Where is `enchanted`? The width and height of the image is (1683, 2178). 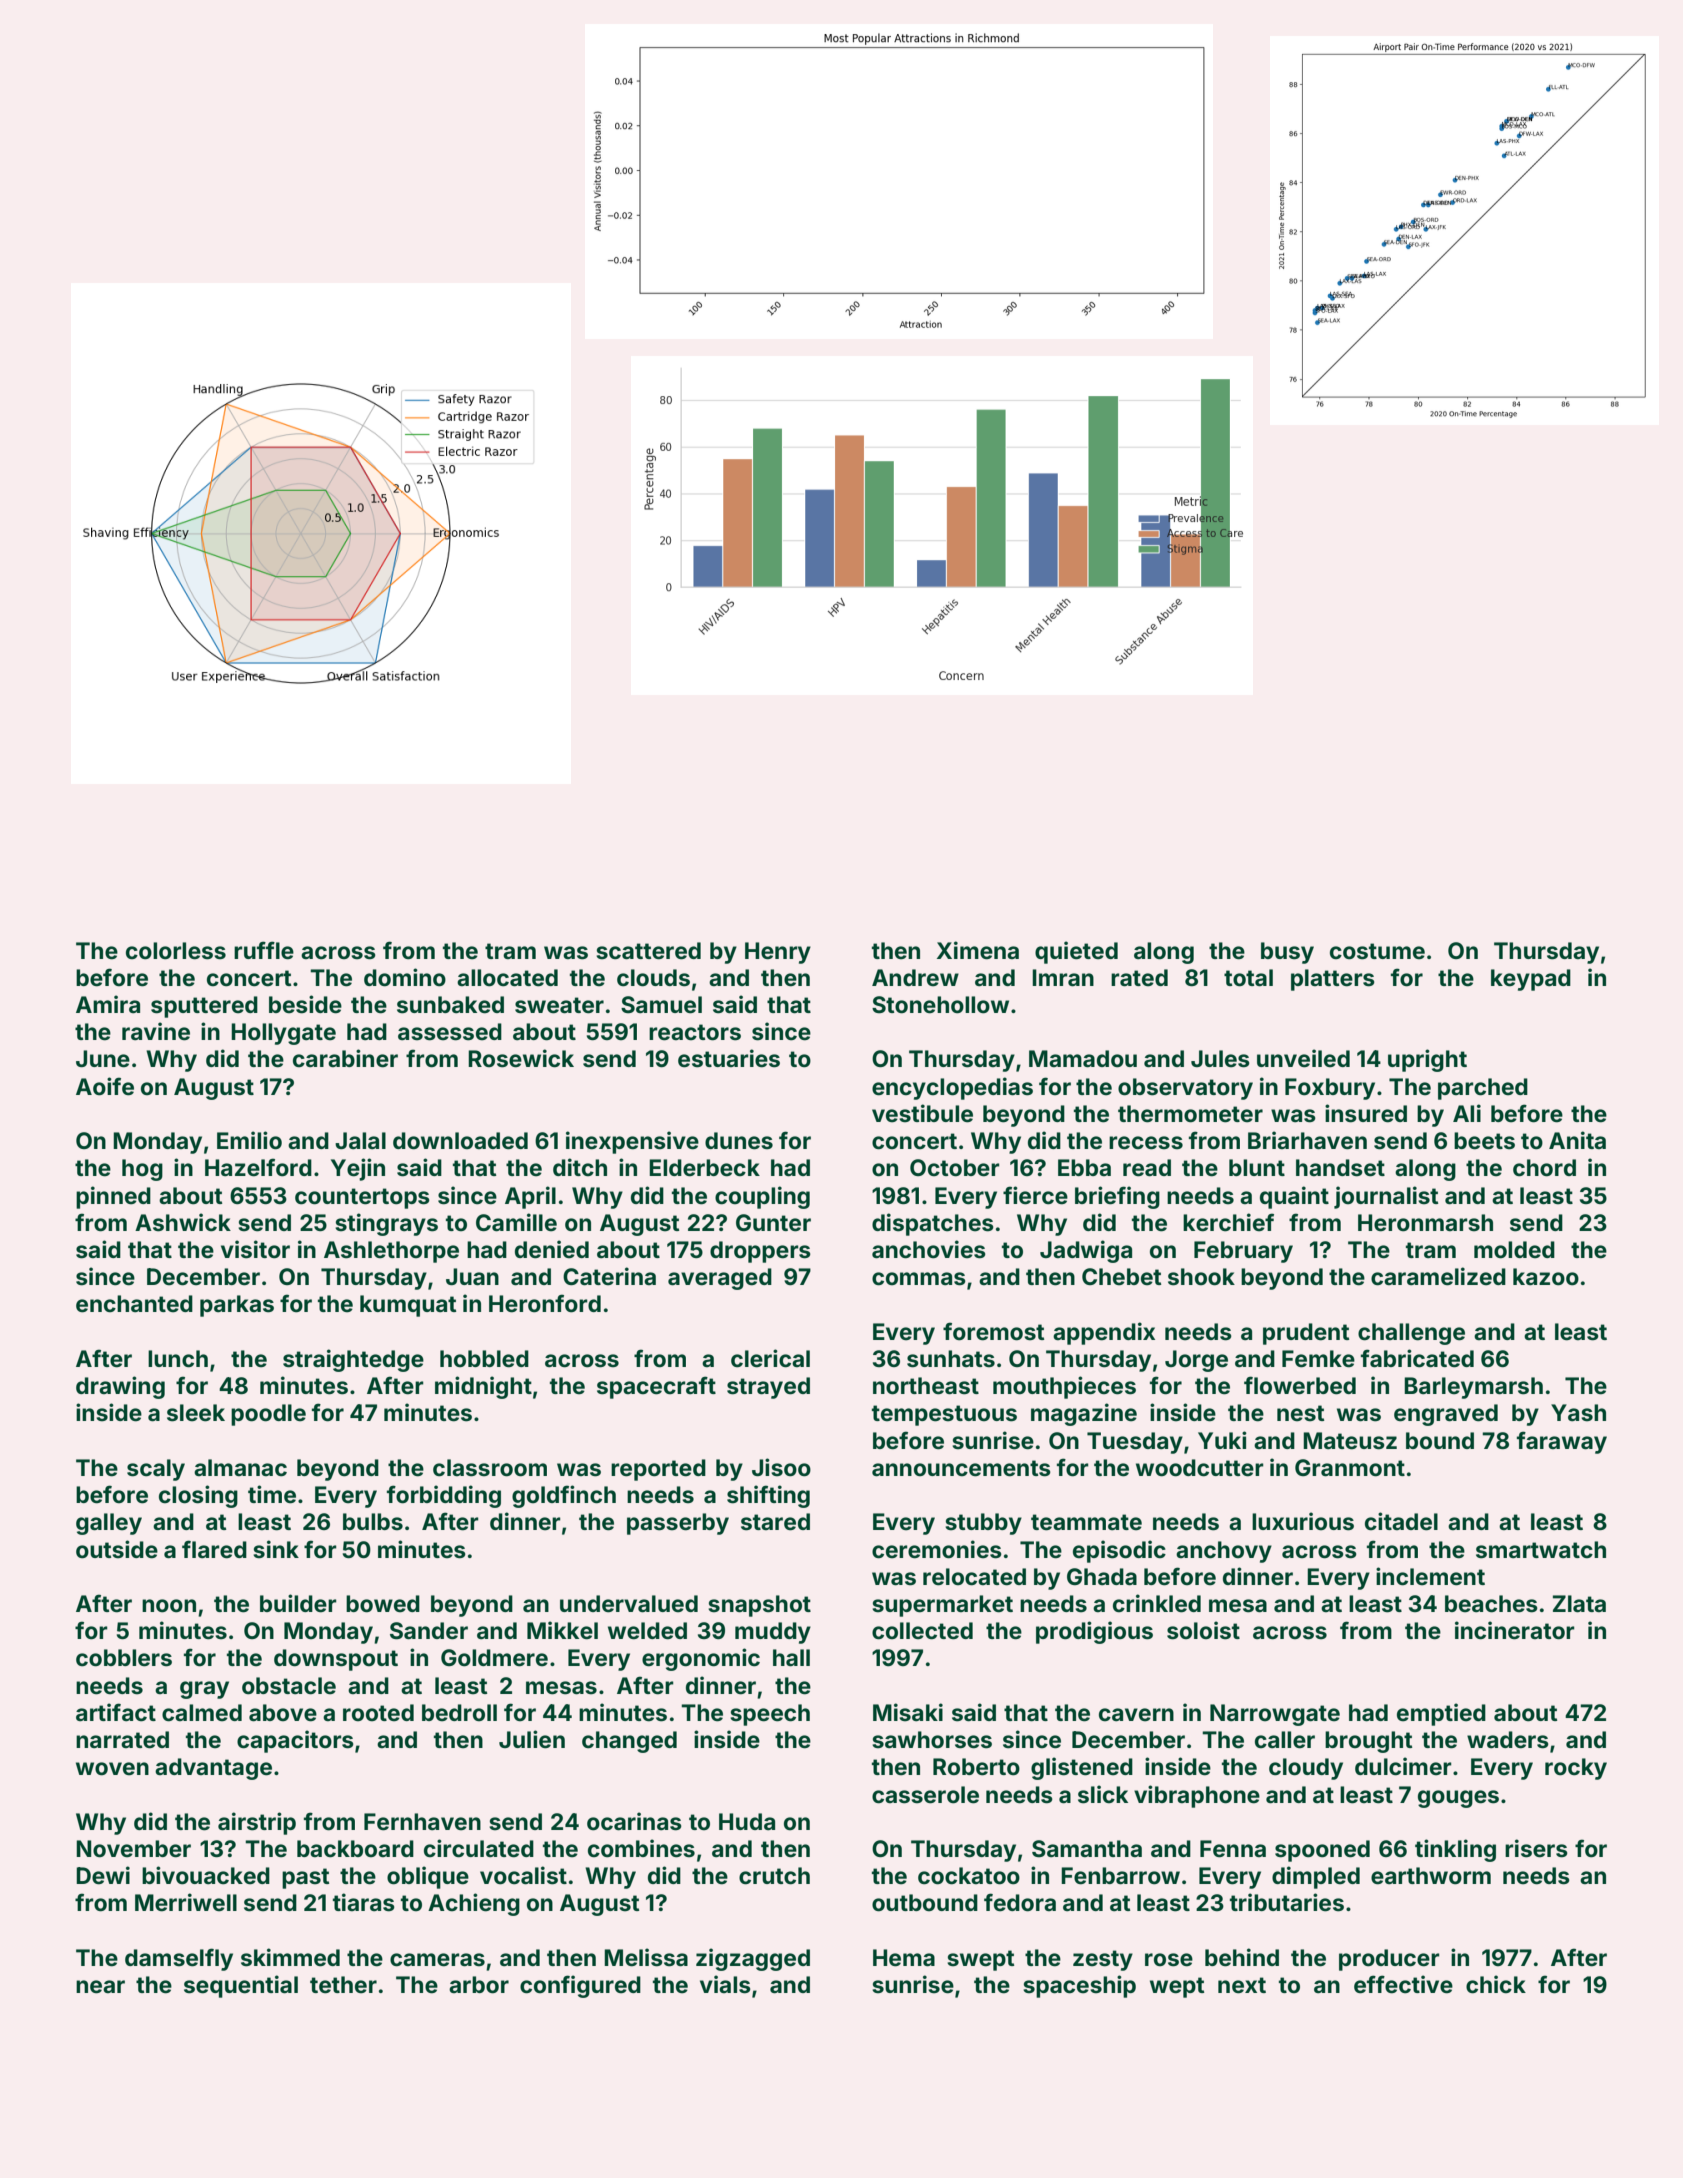 enchanted is located at coordinates (134, 1304).
